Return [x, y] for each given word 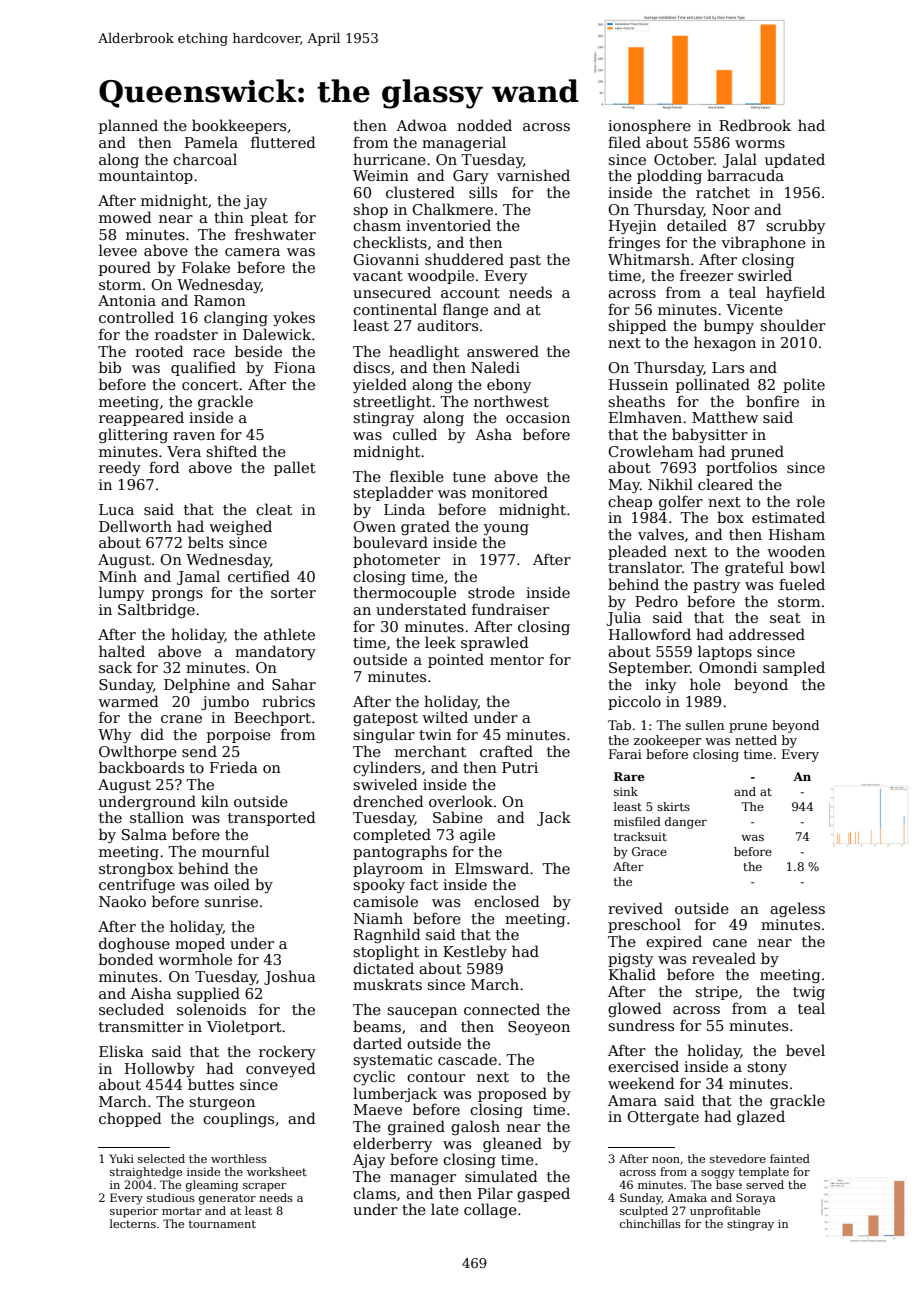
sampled [794, 668]
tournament [222, 1224]
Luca [116, 509]
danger [686, 823]
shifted [231, 451]
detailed [697, 225]
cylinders [387, 768]
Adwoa [421, 125]
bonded [126, 959]
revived [635, 908]
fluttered [283, 142]
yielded [380, 385]
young [506, 529]
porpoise [239, 736]
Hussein [638, 384]
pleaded [637, 552]
